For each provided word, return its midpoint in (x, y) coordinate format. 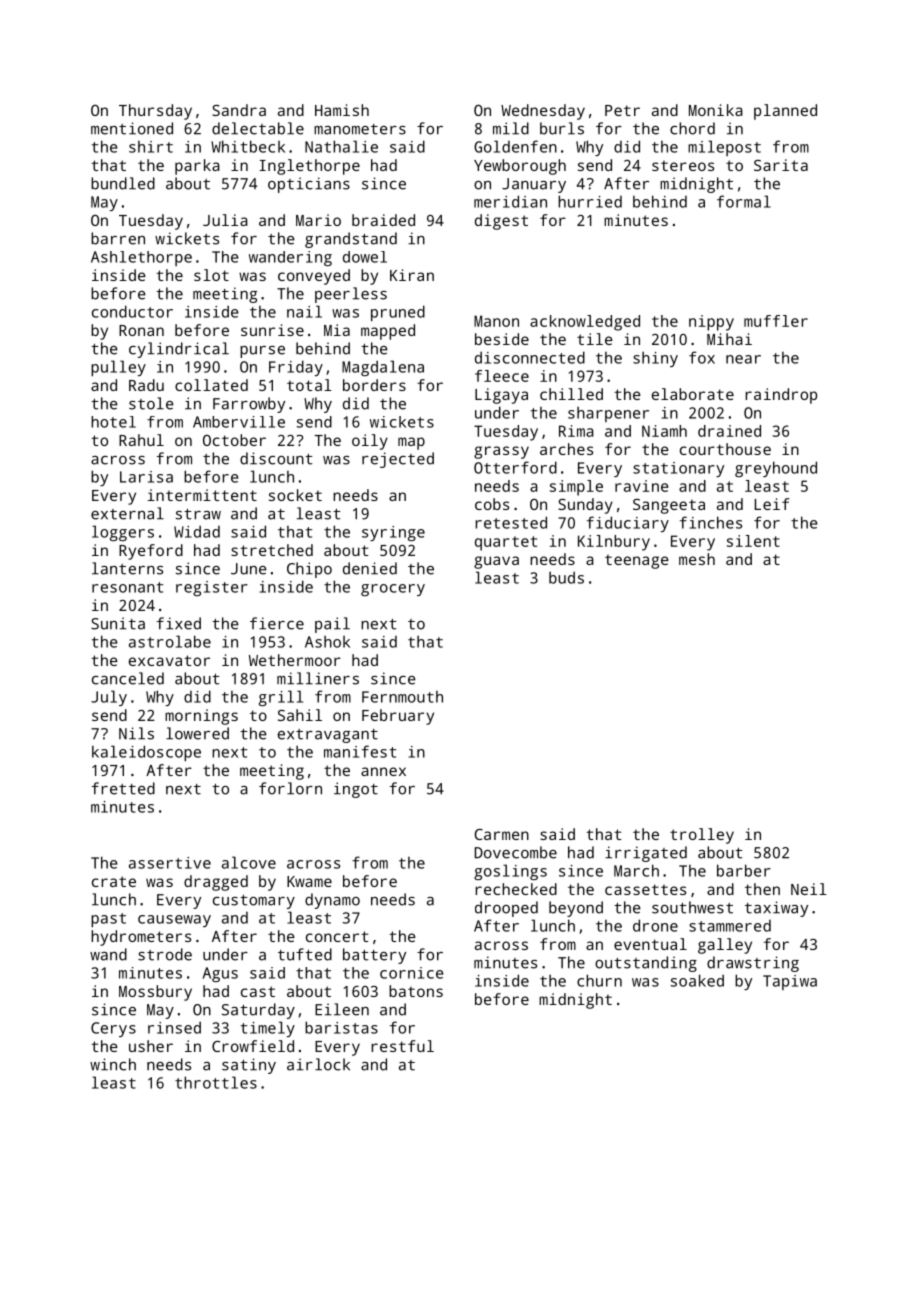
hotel (113, 422)
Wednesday (543, 112)
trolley (702, 836)
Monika (716, 110)
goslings (510, 872)
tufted (305, 954)
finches (711, 522)
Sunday (585, 506)
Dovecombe (516, 852)
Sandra (239, 110)
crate (114, 881)
